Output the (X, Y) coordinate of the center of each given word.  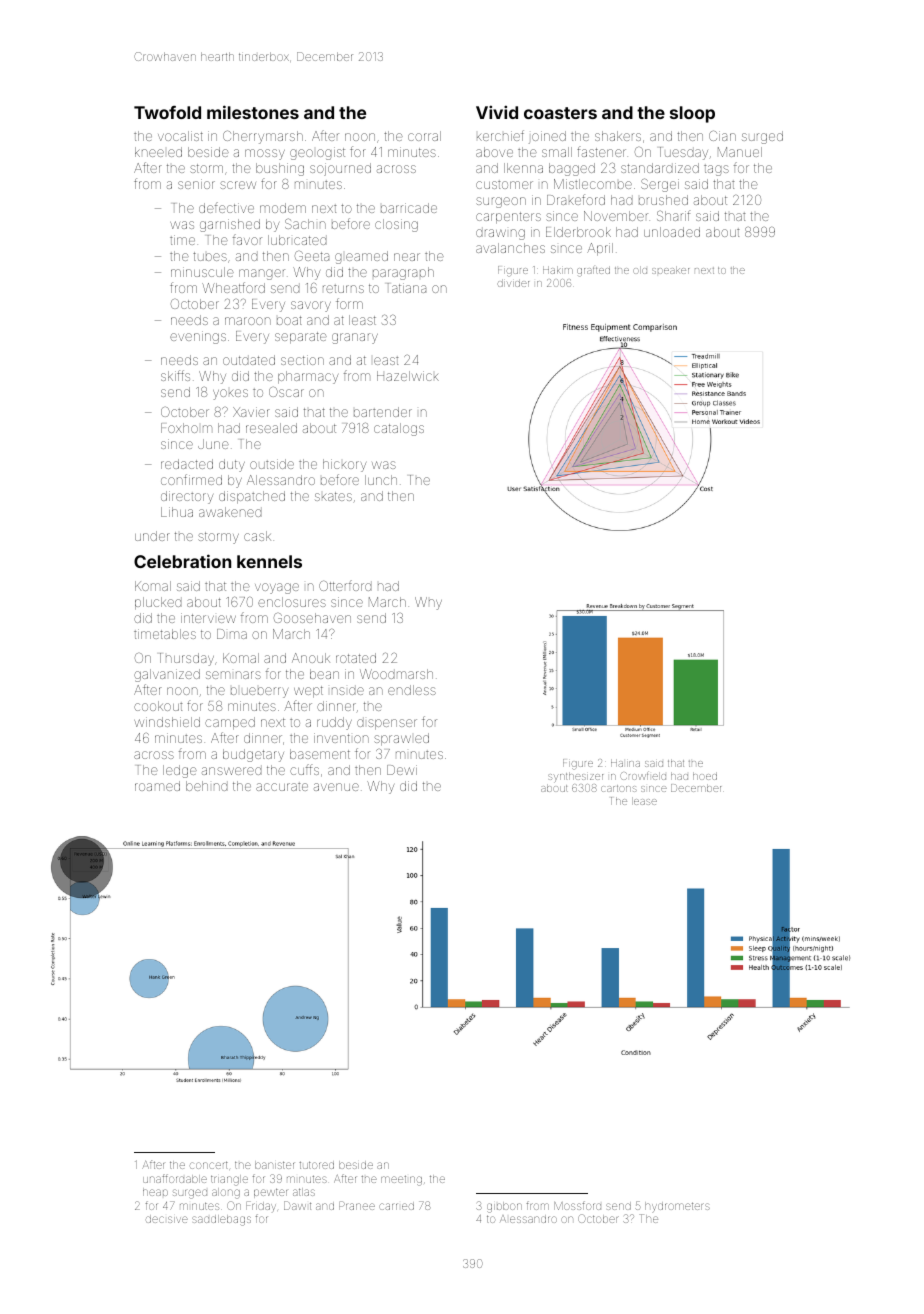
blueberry (259, 692)
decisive (167, 1219)
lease (644, 801)
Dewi (402, 770)
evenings (198, 337)
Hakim (558, 270)
